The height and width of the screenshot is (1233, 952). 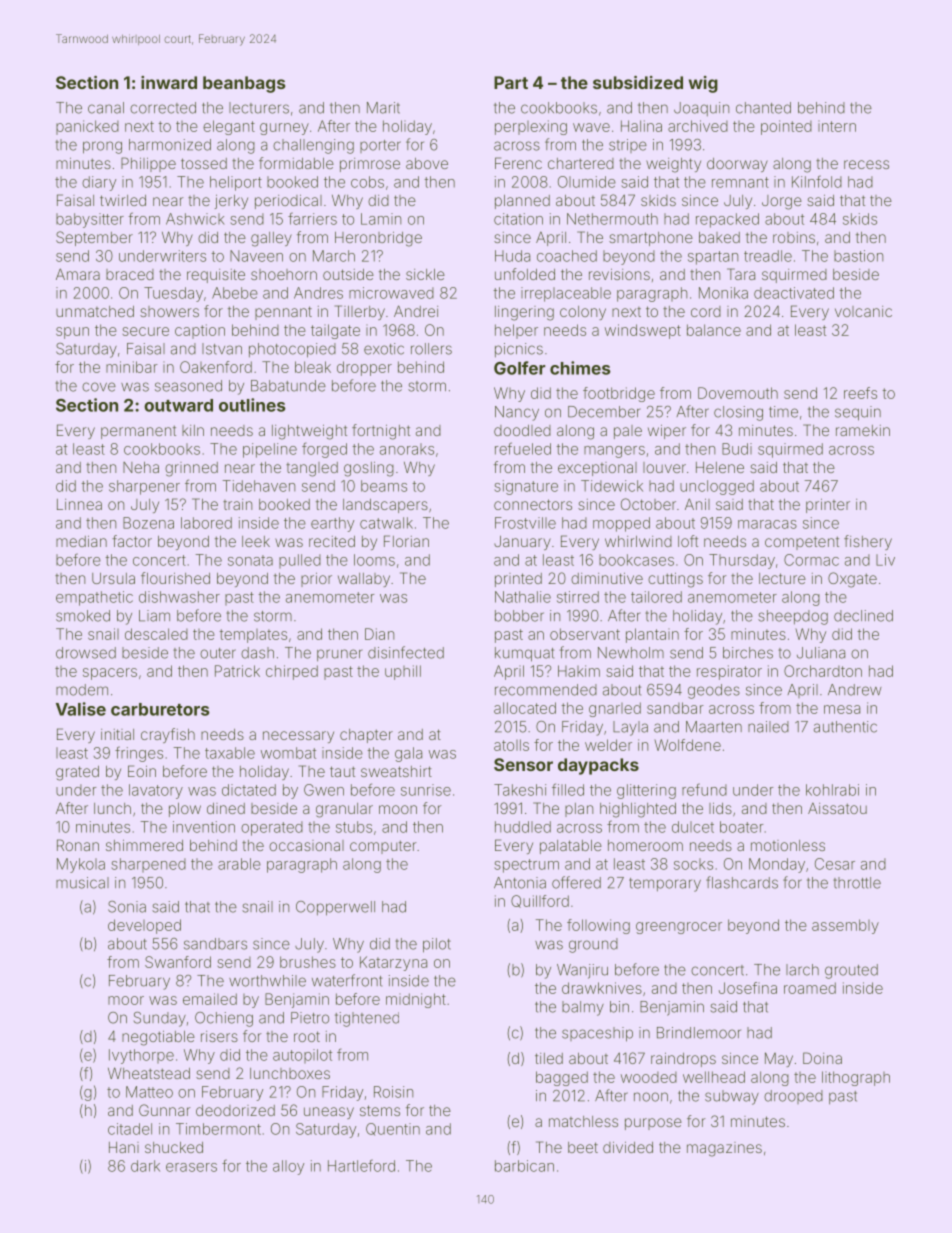 I want to click on time, so click(x=783, y=412).
